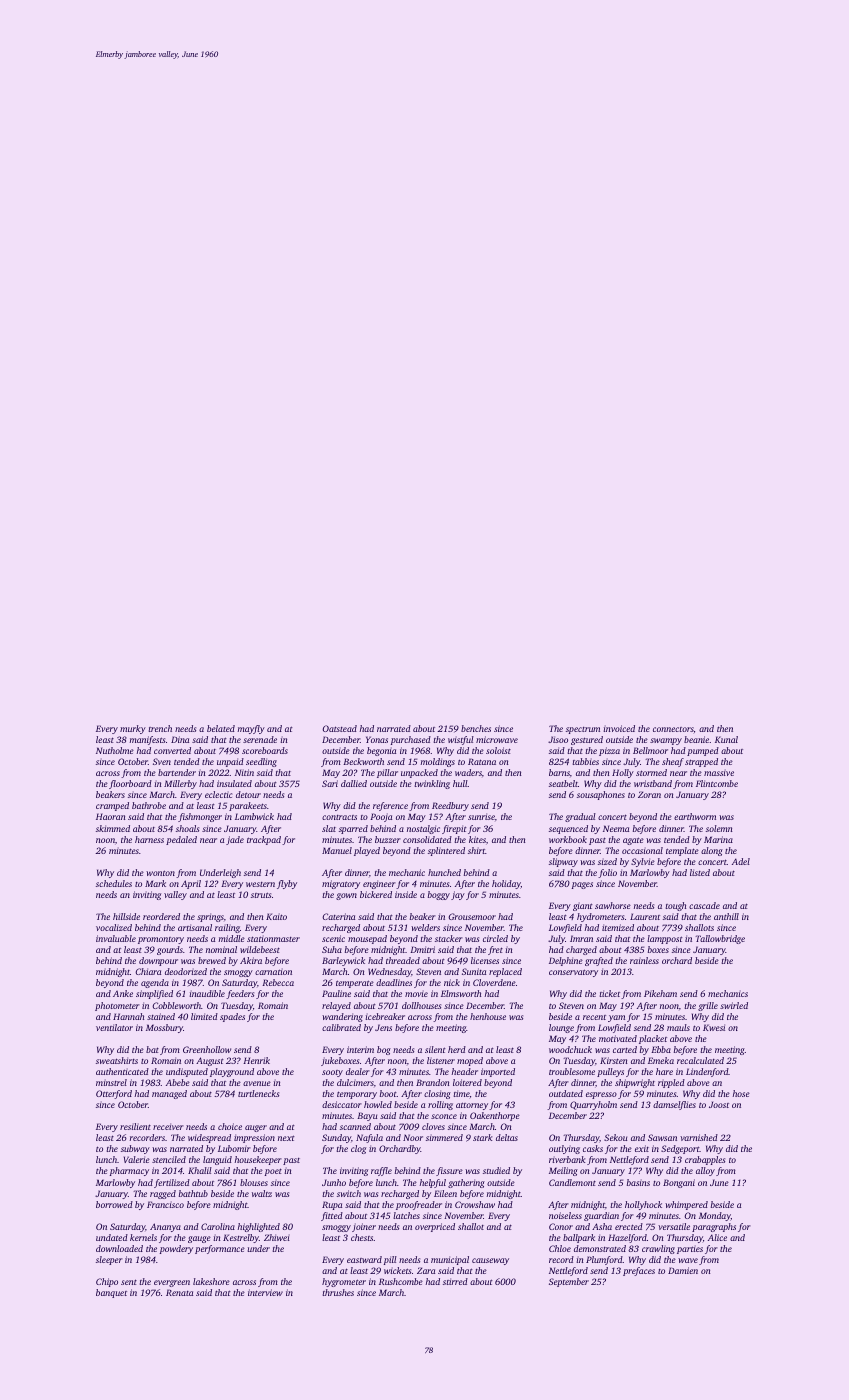  I want to click on brewed, so click(212, 960).
